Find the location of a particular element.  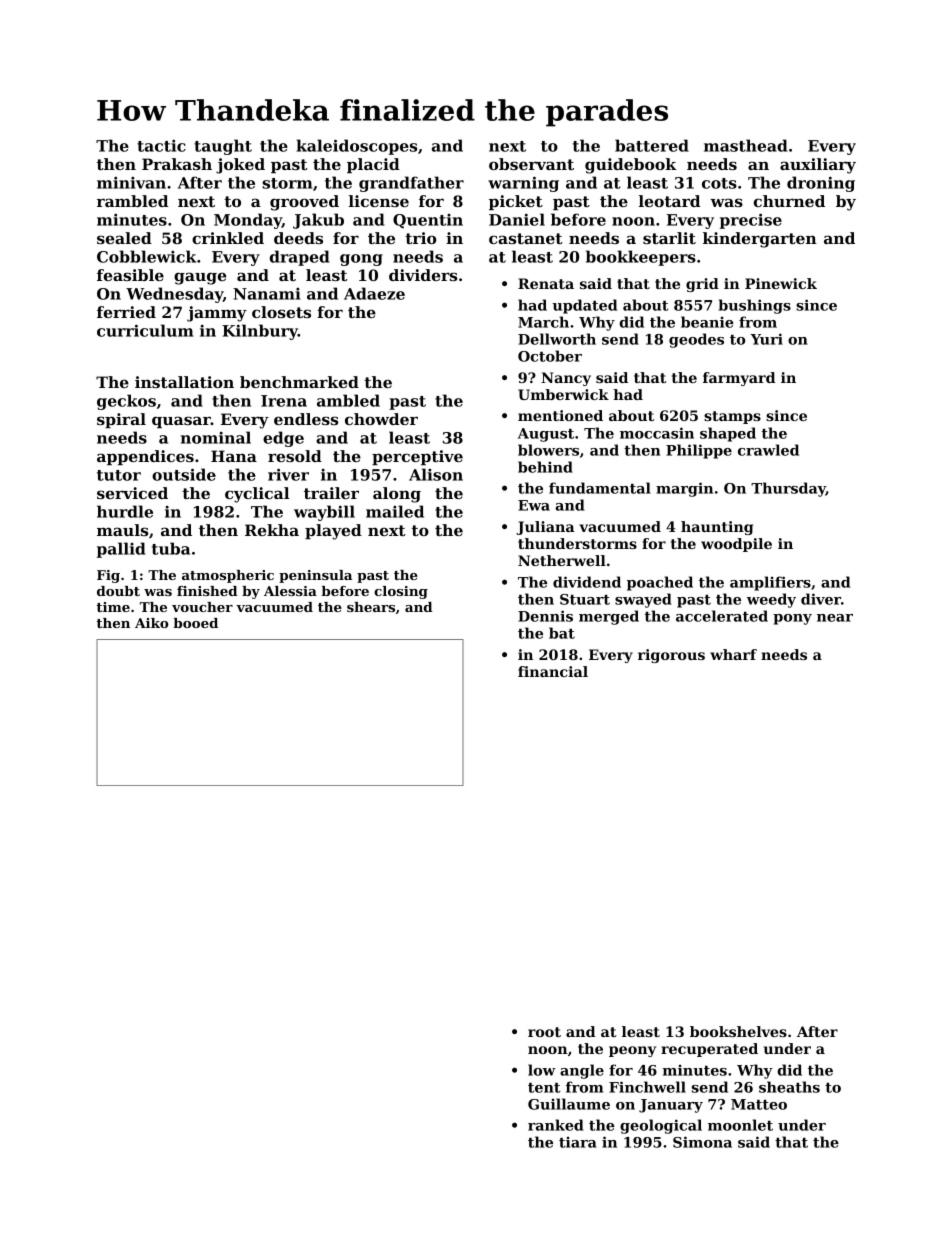

sheaths is located at coordinates (789, 1087).
